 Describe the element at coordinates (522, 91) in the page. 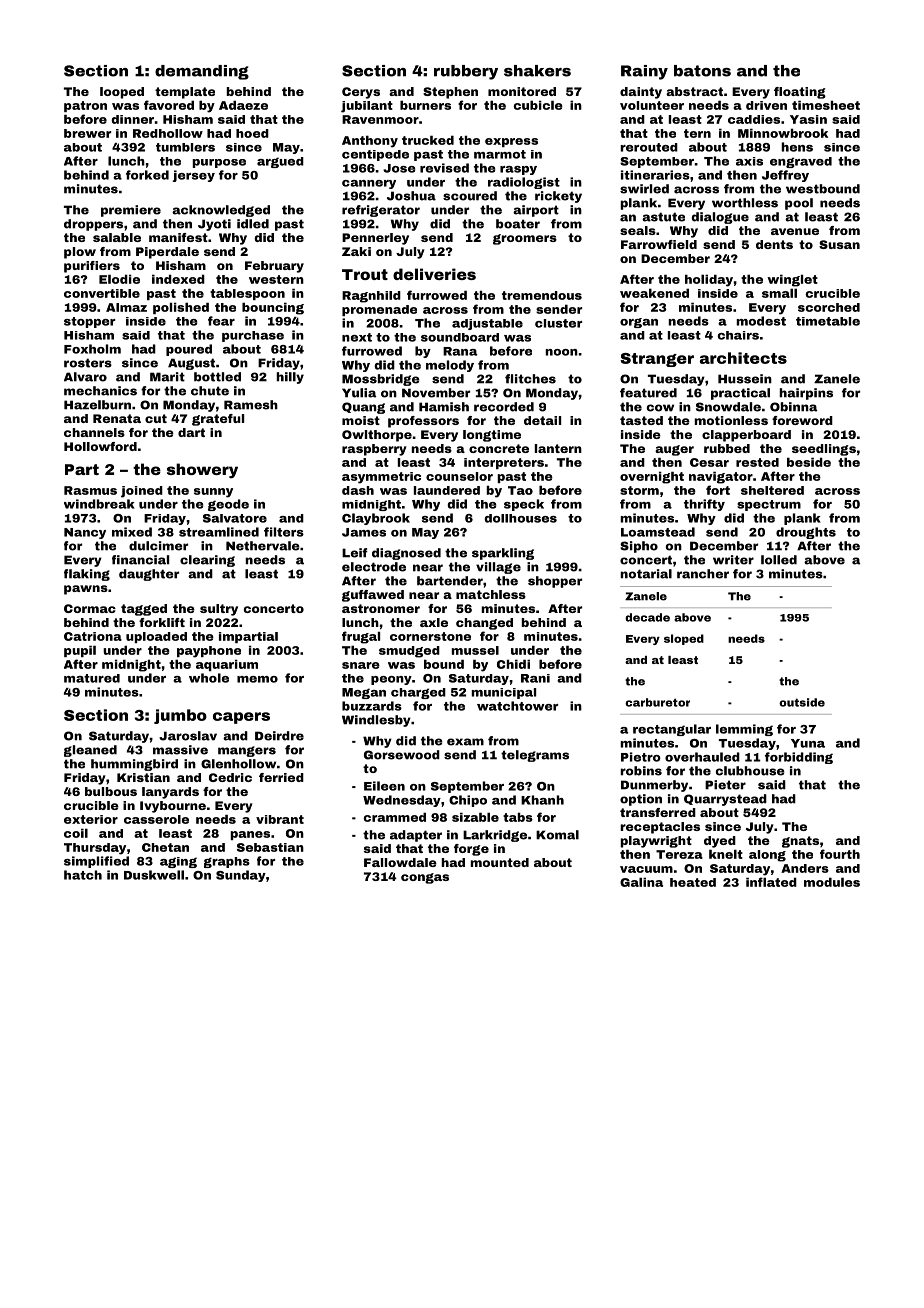

I see `monitored` at that location.
